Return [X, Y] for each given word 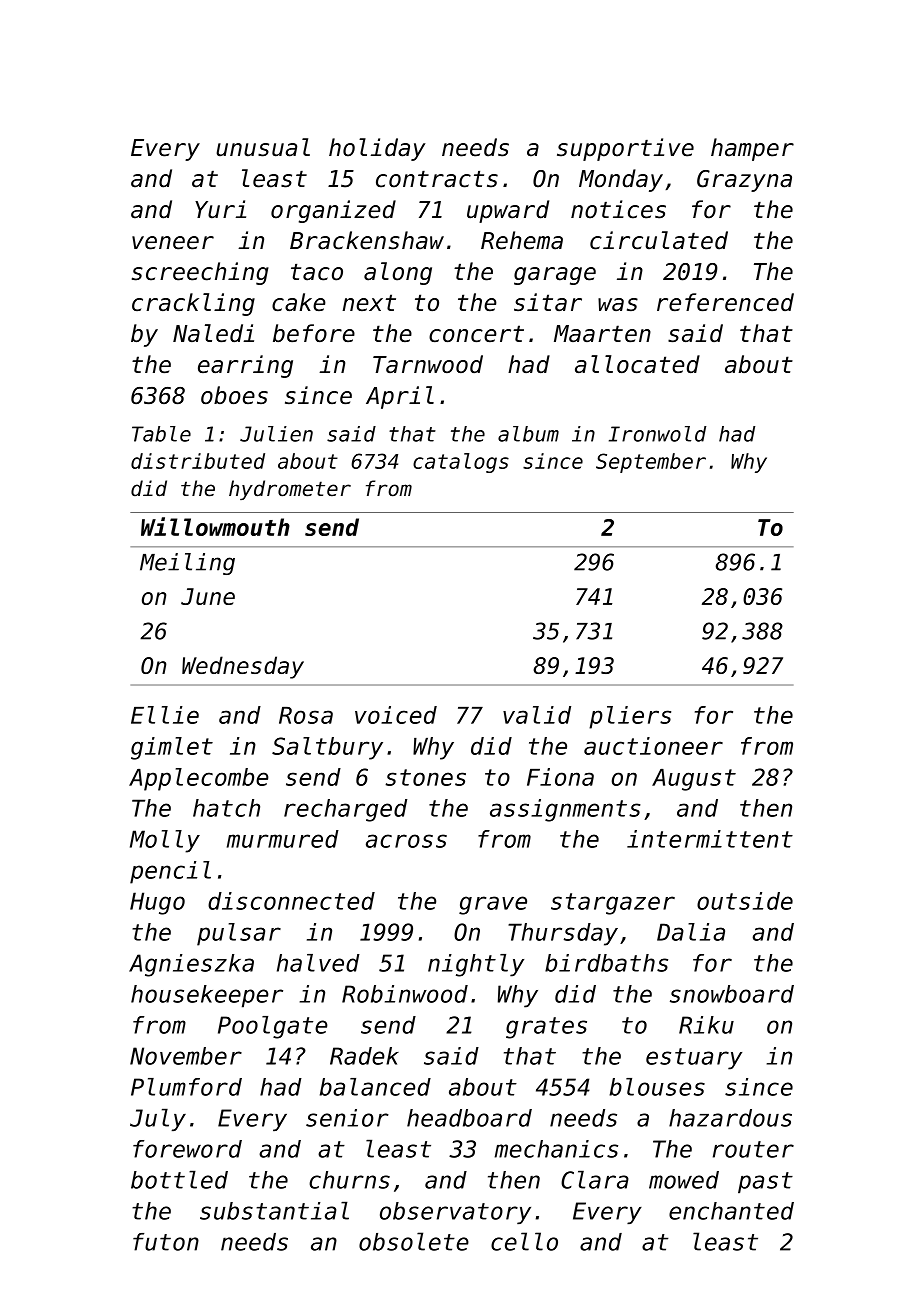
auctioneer [653, 746]
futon [166, 1242]
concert [476, 334]
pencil [170, 872]
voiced [396, 715]
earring [245, 366]
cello [524, 1241]
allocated [637, 364]
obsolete [414, 1241]
